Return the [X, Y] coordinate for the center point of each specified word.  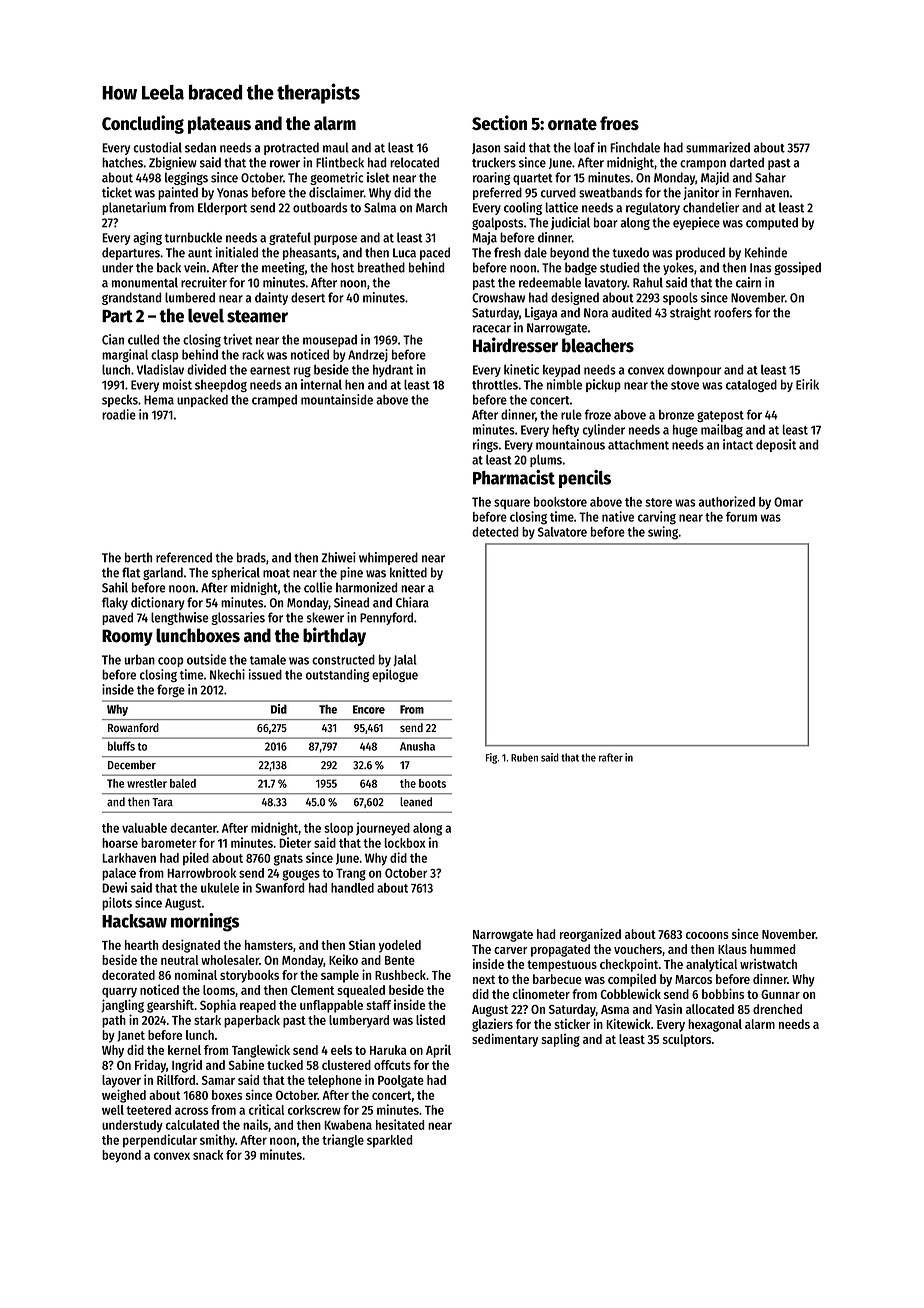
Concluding [143, 124]
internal [321, 384]
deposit [776, 445]
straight [690, 313]
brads [251, 557]
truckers [494, 162]
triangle [343, 1141]
